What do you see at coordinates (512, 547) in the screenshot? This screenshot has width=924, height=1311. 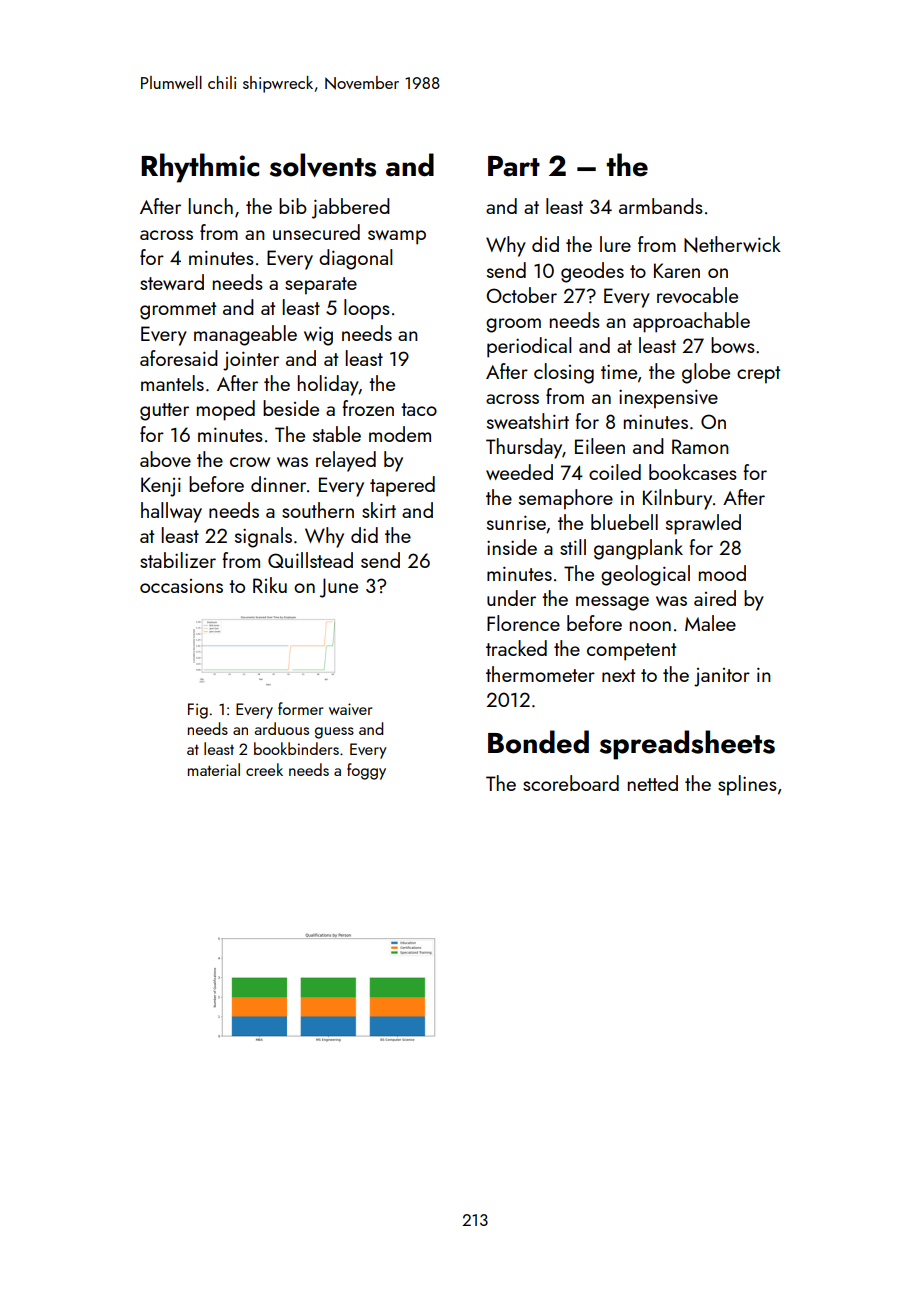 I see `inside` at bounding box center [512, 547].
